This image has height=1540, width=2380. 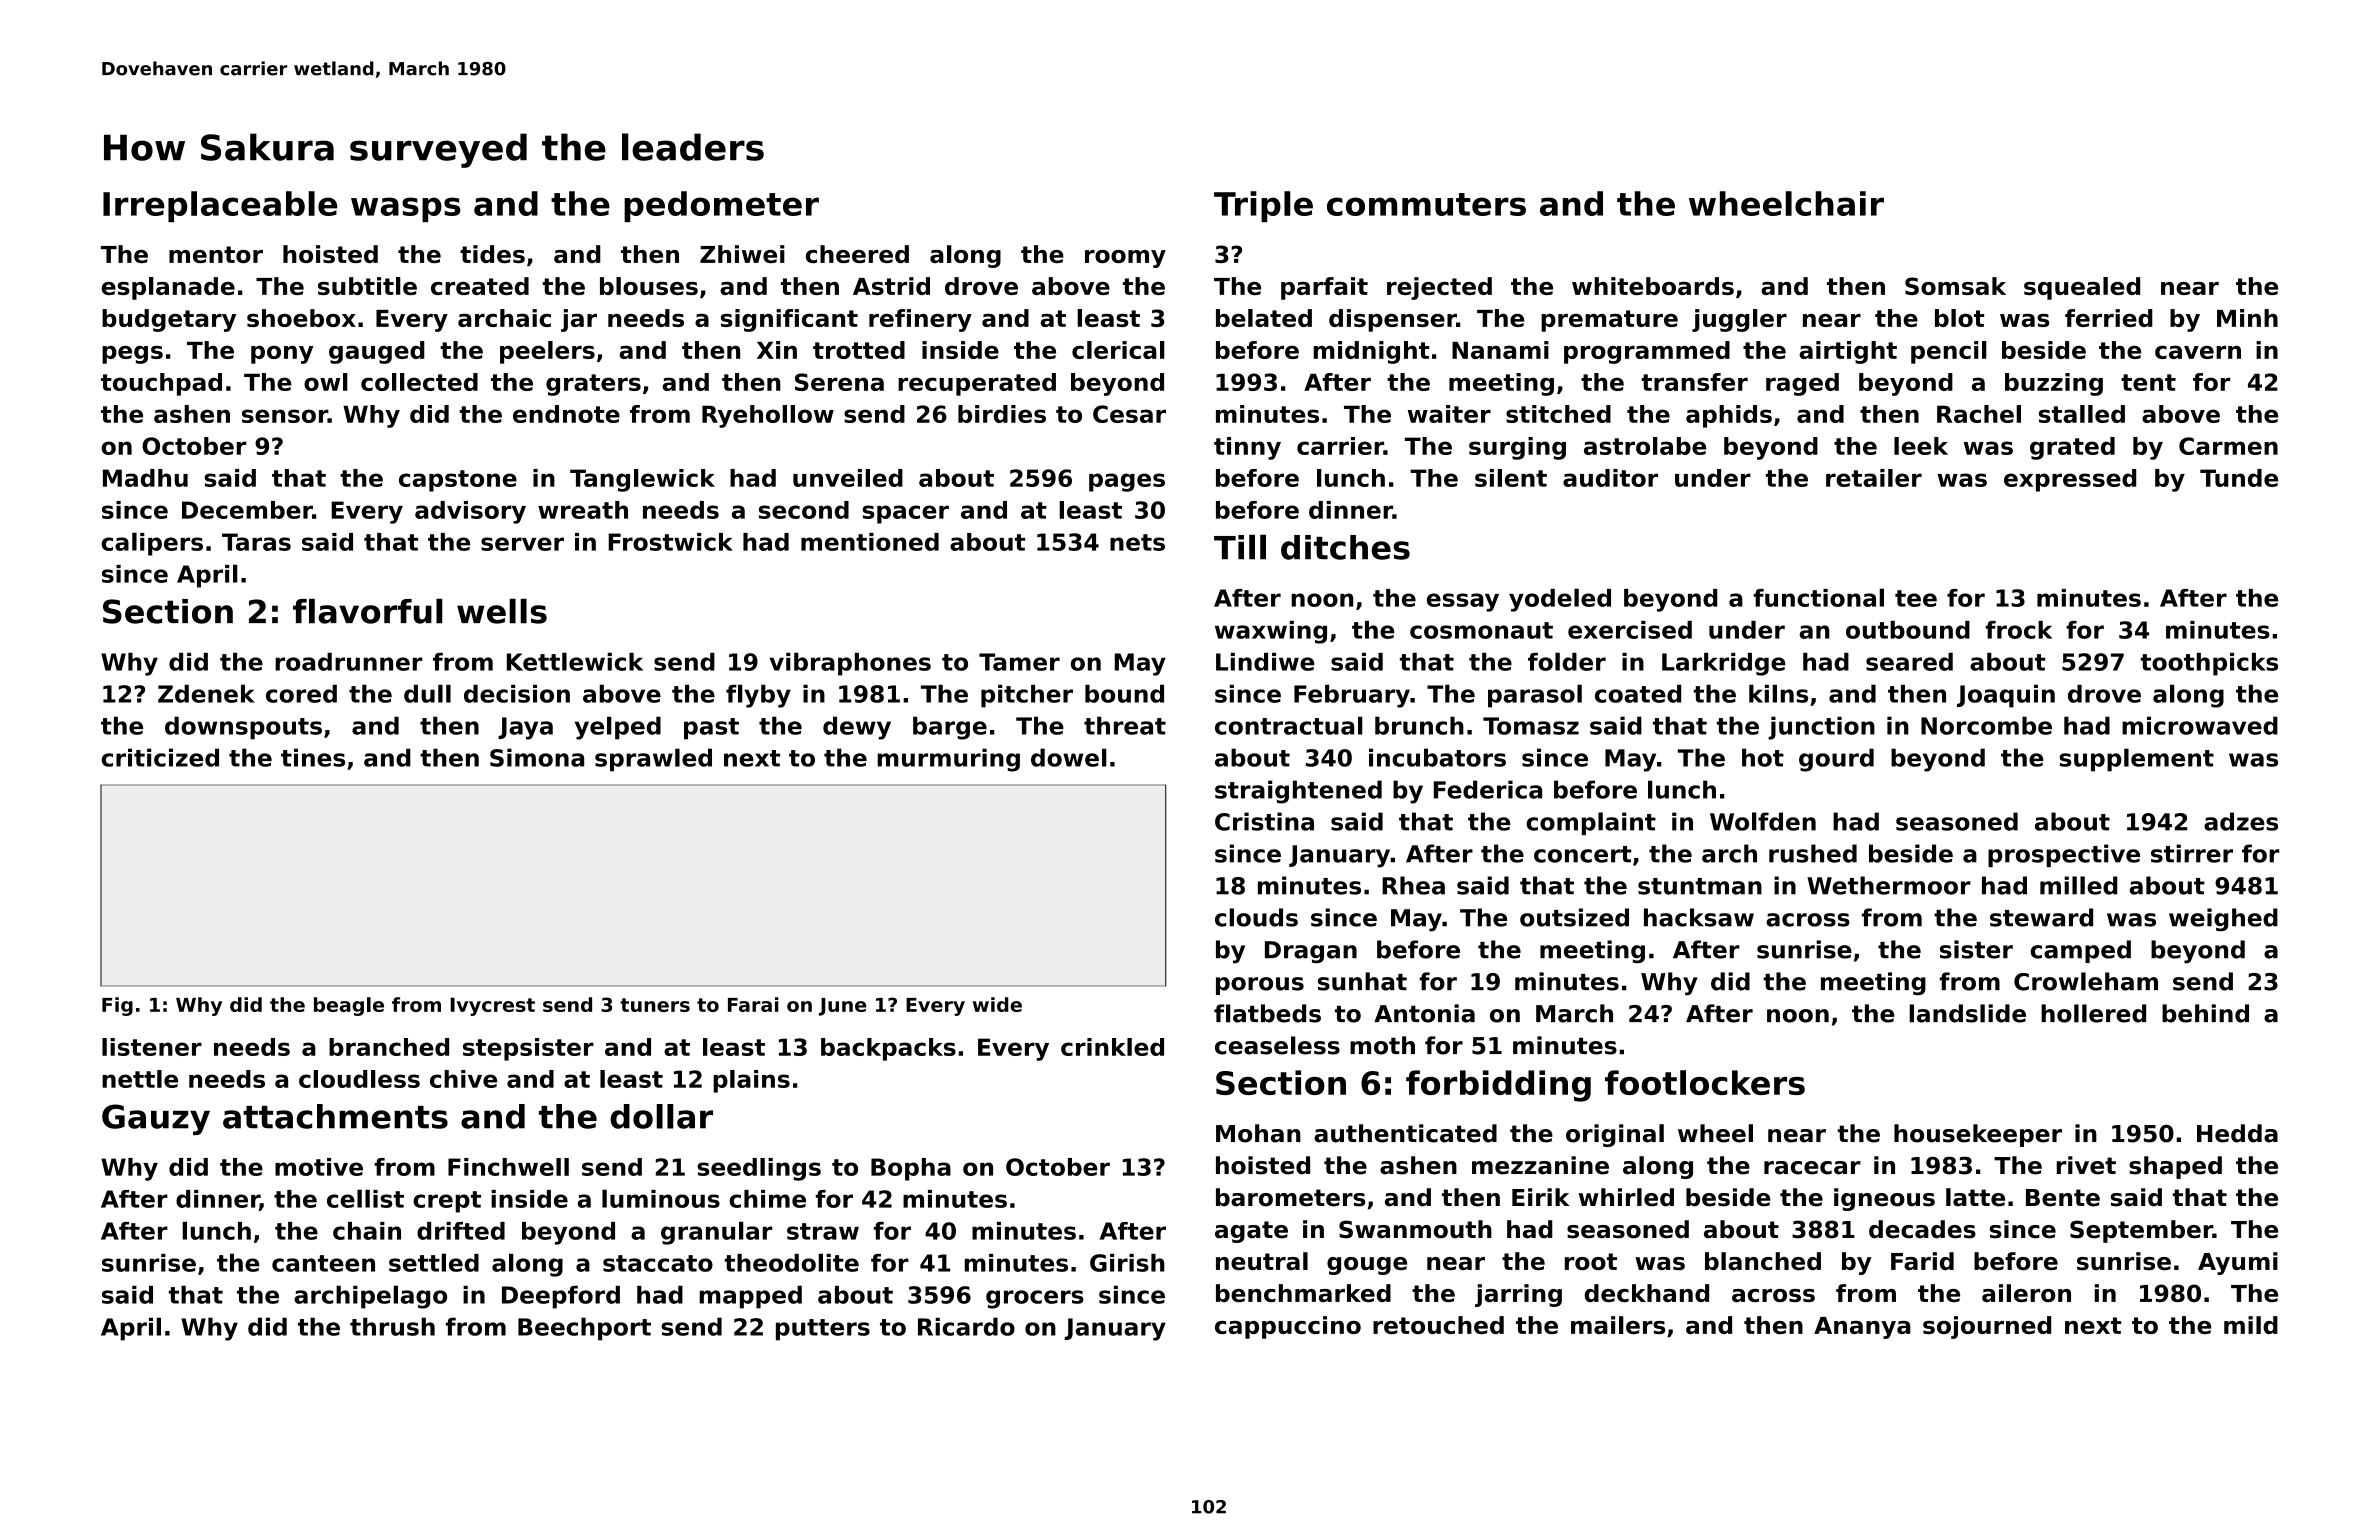 I want to click on commuters, so click(x=1426, y=204).
